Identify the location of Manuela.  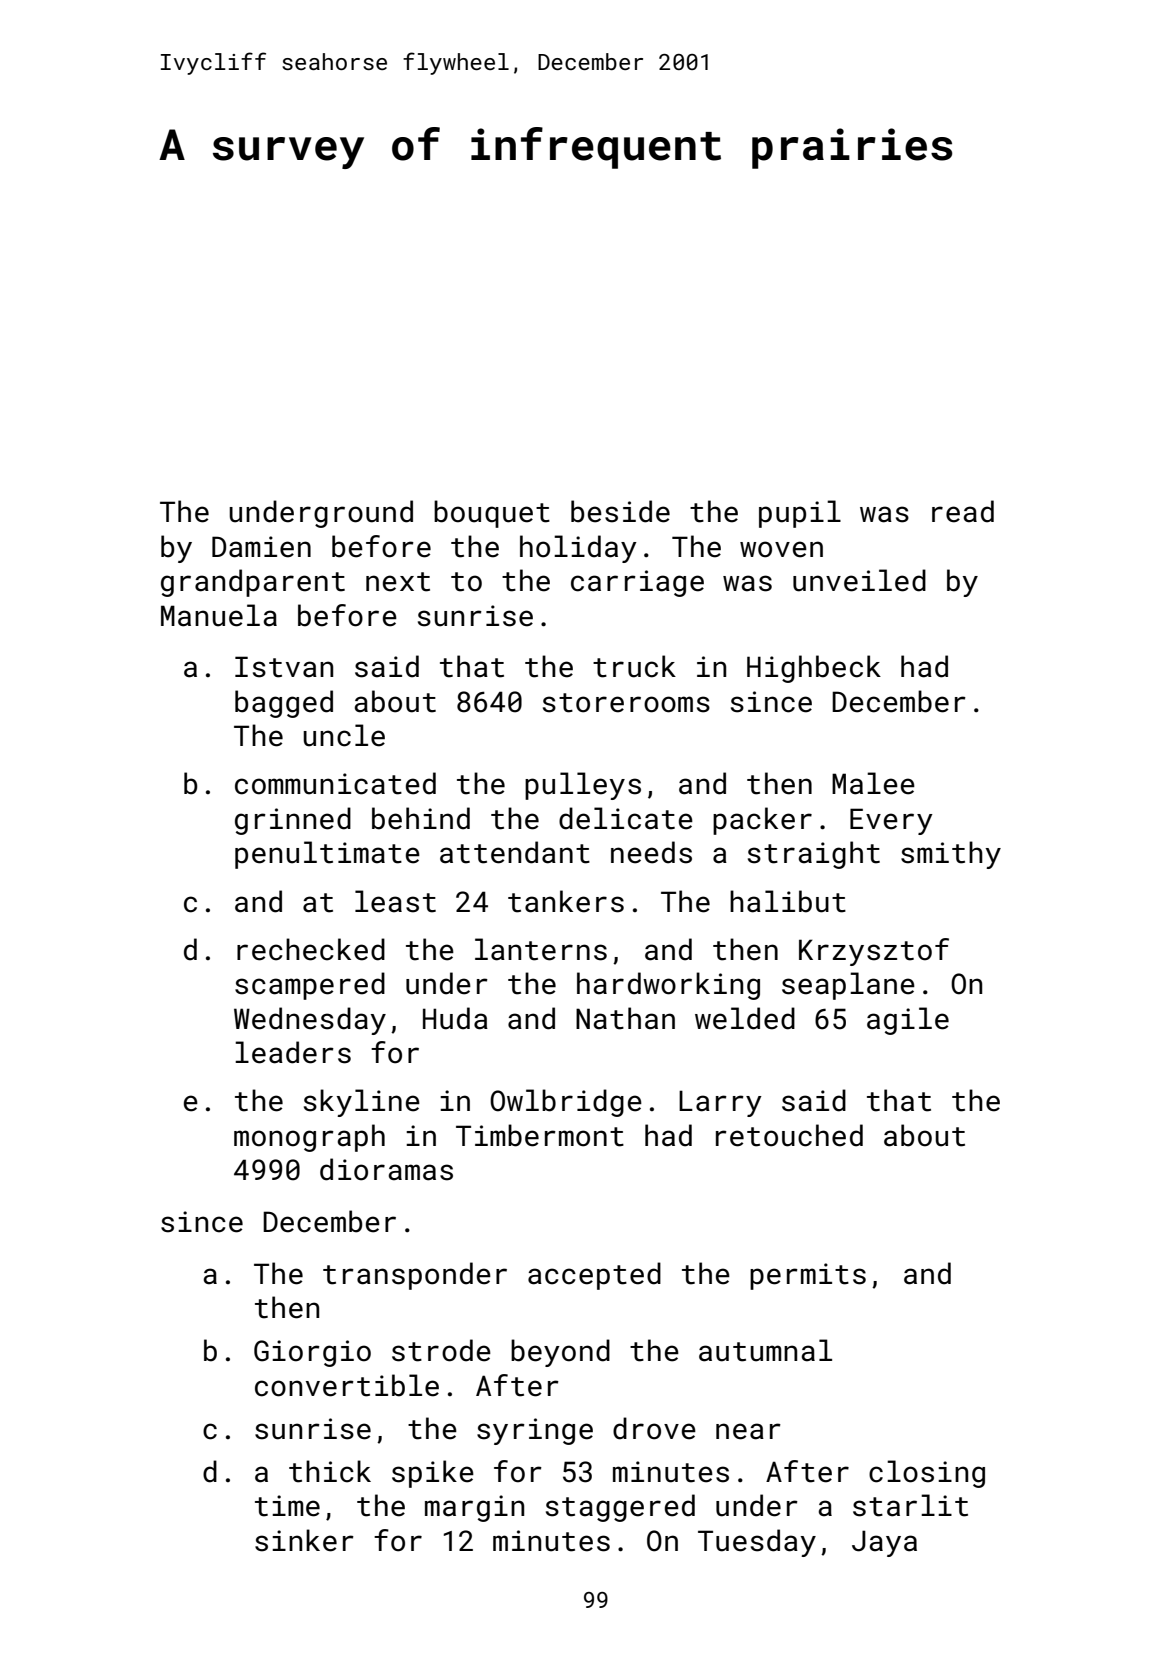
(219, 615).
